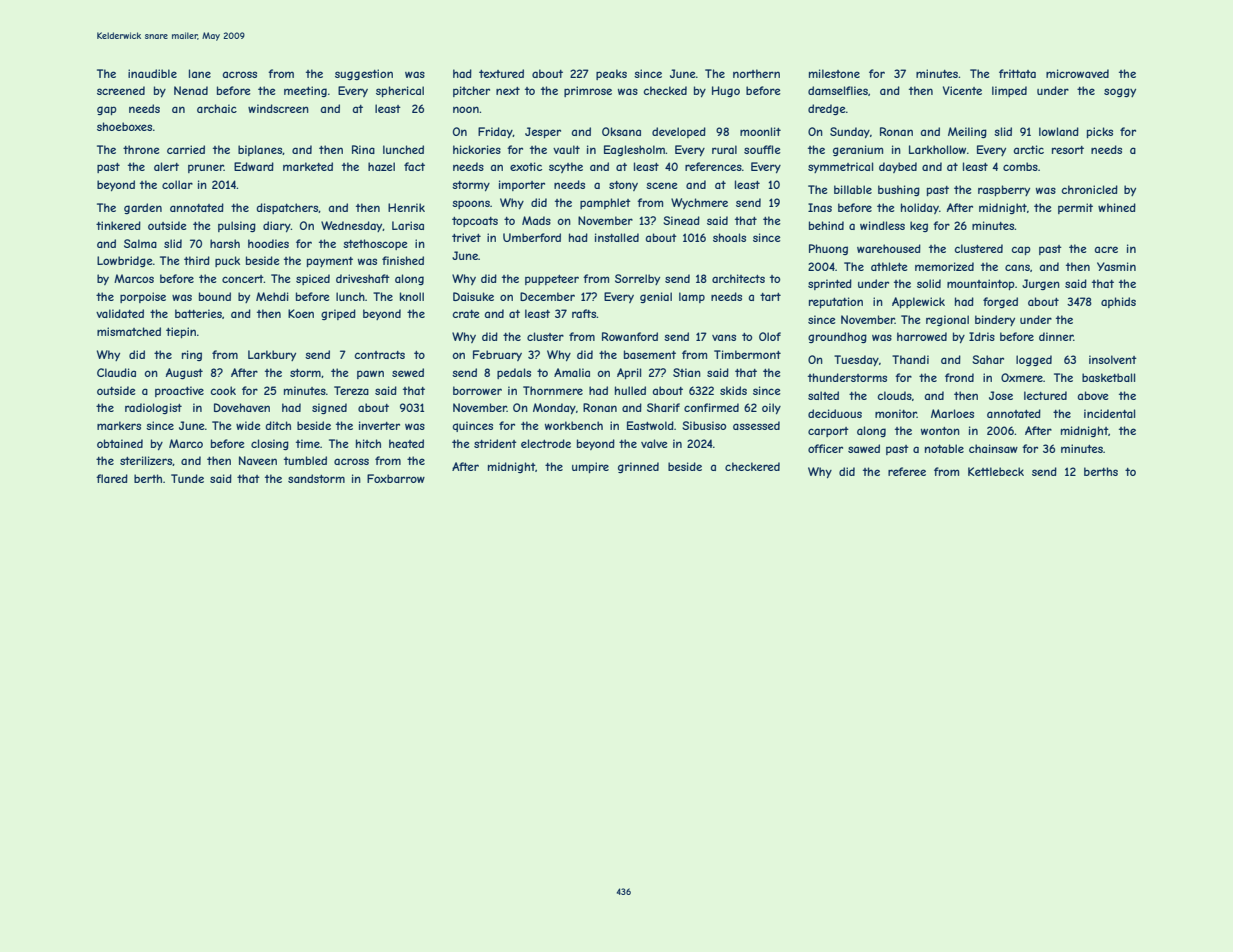 The height and width of the document is (952, 1233). I want to click on holiday, so click(920, 208).
